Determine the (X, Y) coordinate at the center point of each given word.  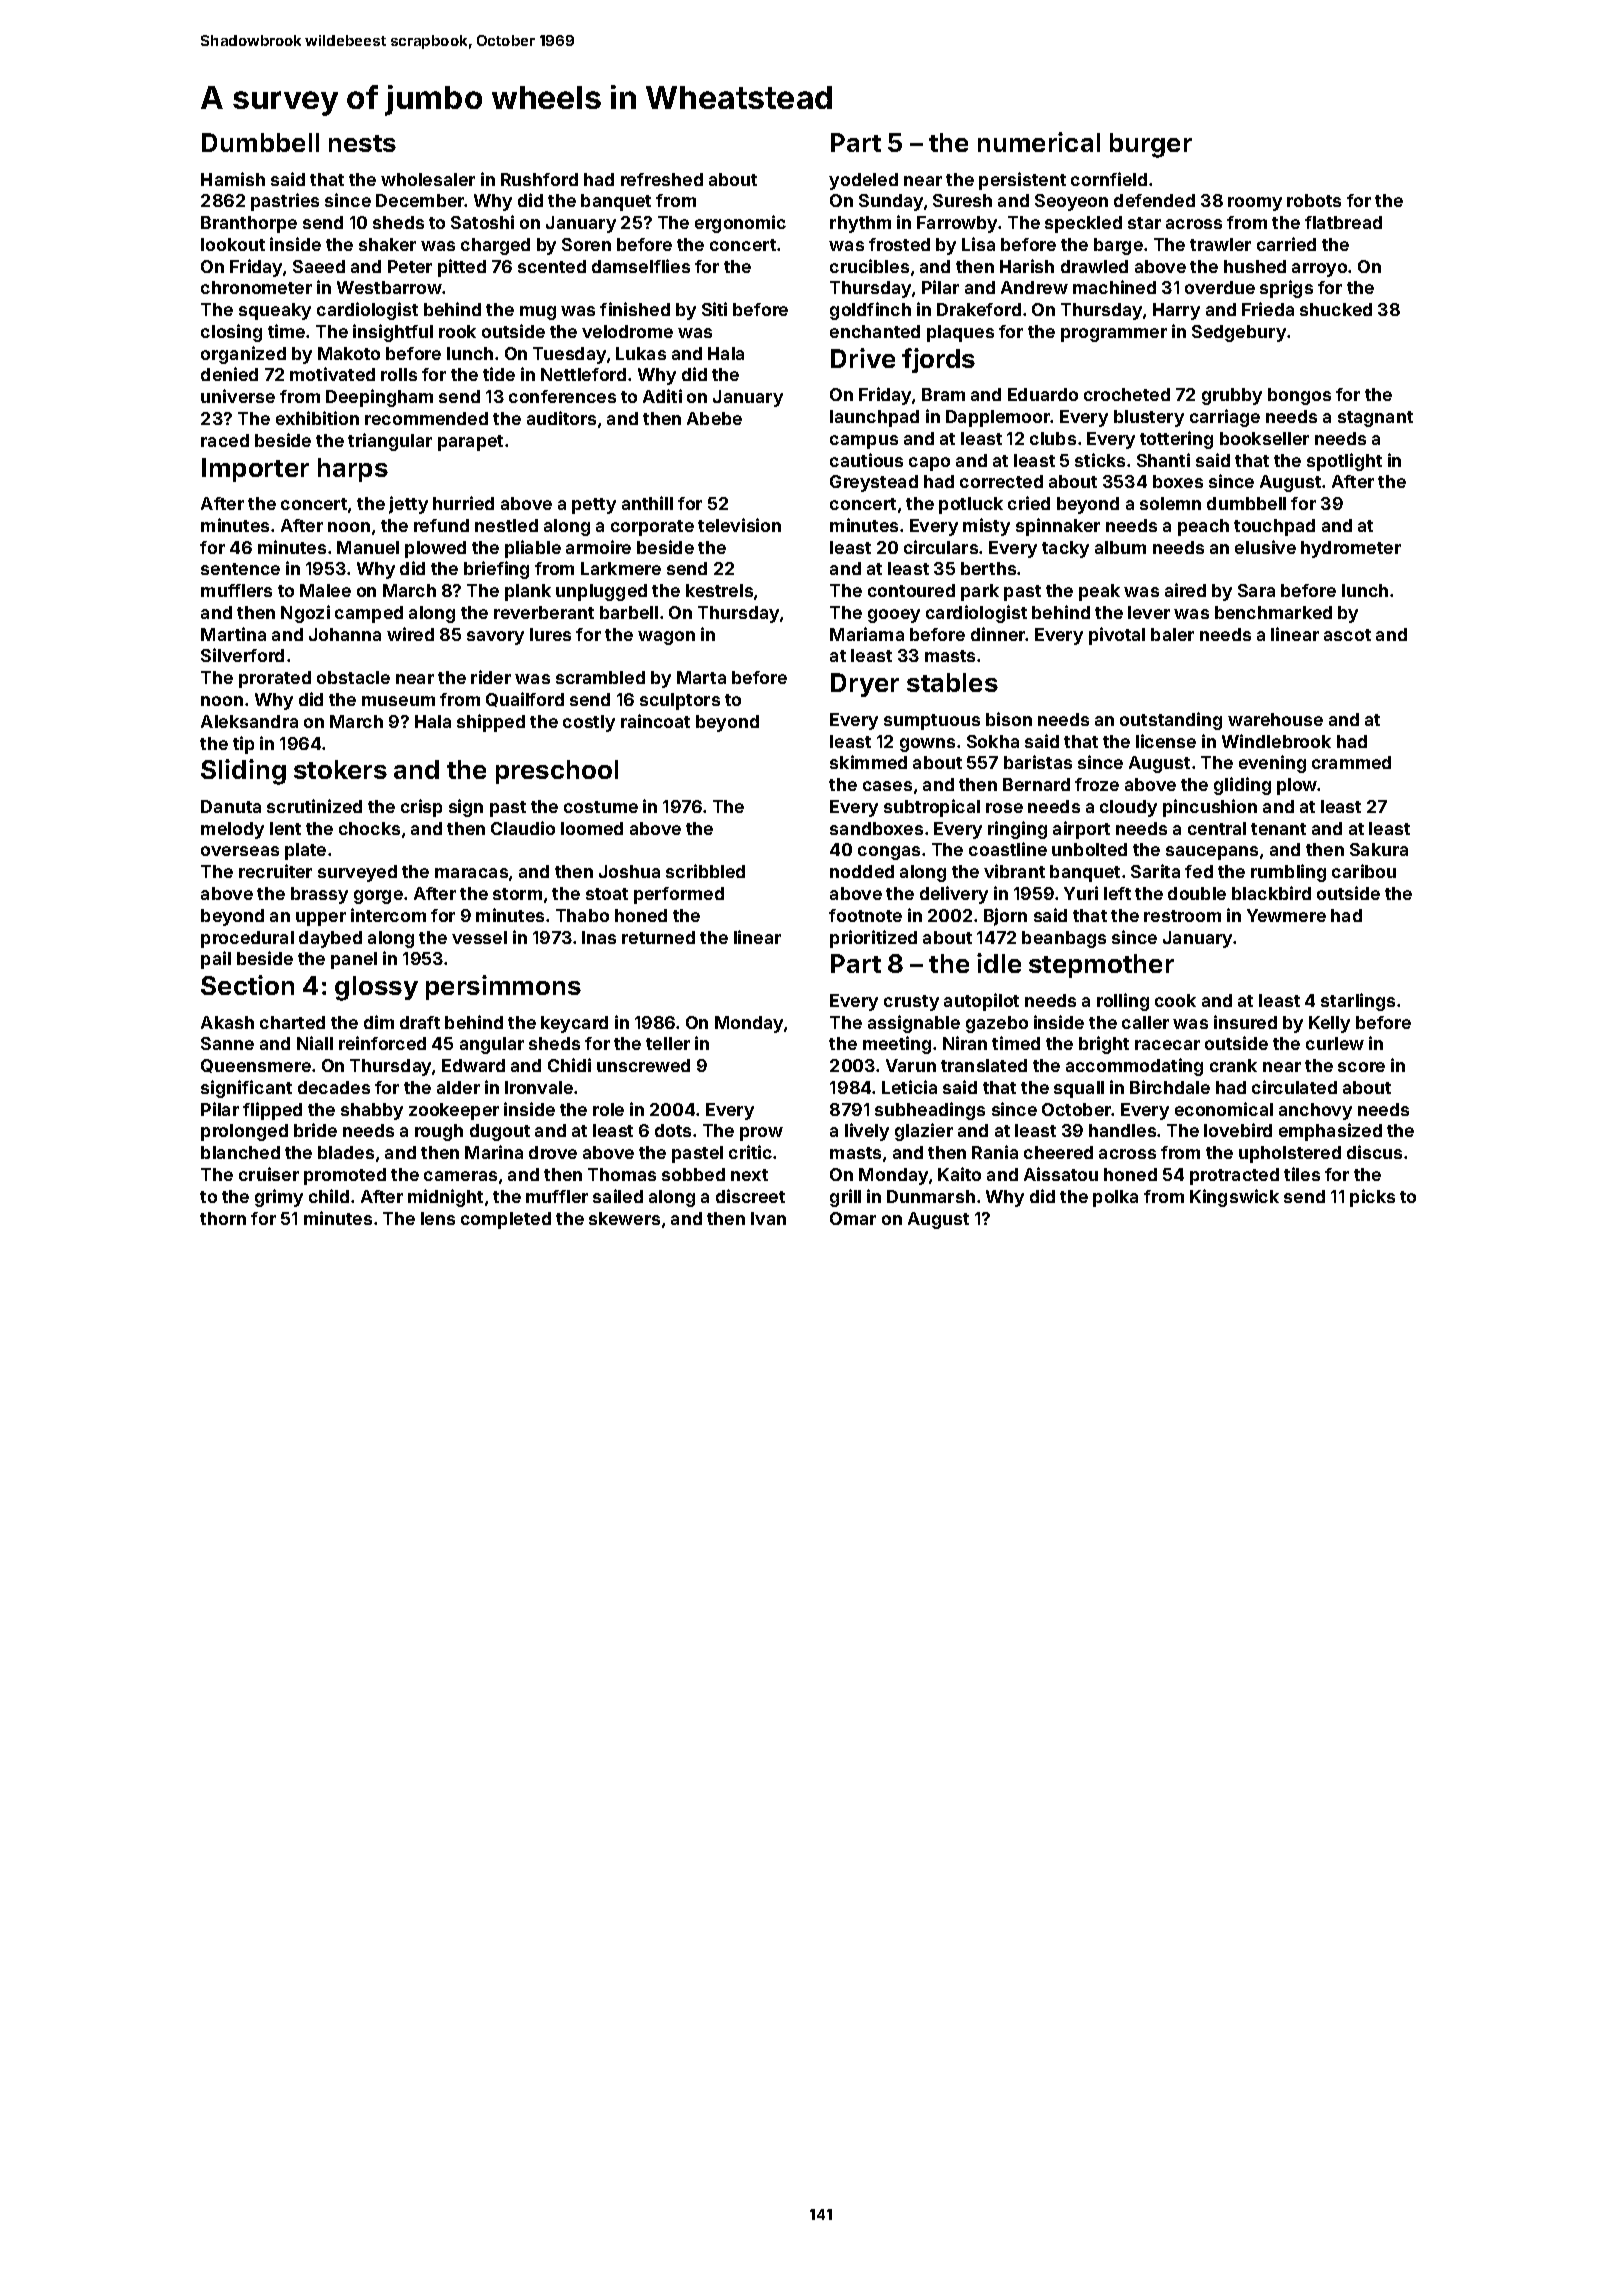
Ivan (768, 1218)
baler (1172, 634)
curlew (1335, 1043)
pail (216, 960)
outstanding (1171, 721)
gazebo (997, 1024)
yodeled (863, 181)
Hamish (233, 179)
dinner (998, 634)
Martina (233, 634)
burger (1151, 145)
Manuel (368, 547)
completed (506, 1220)
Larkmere (621, 568)
